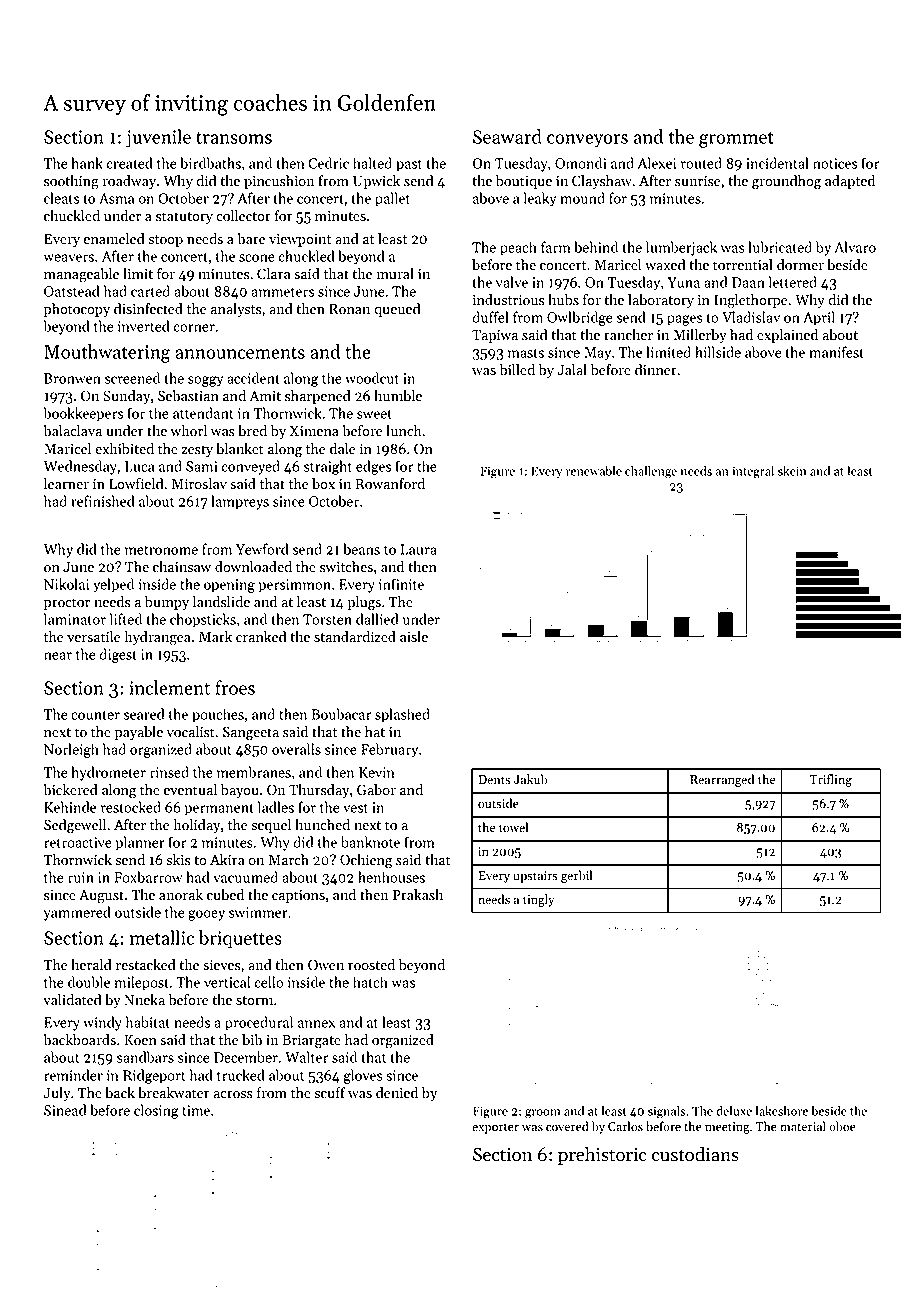 This image has width=924, height=1308. What do you see at coordinates (377, 619) in the image?
I see `dallied` at bounding box center [377, 619].
